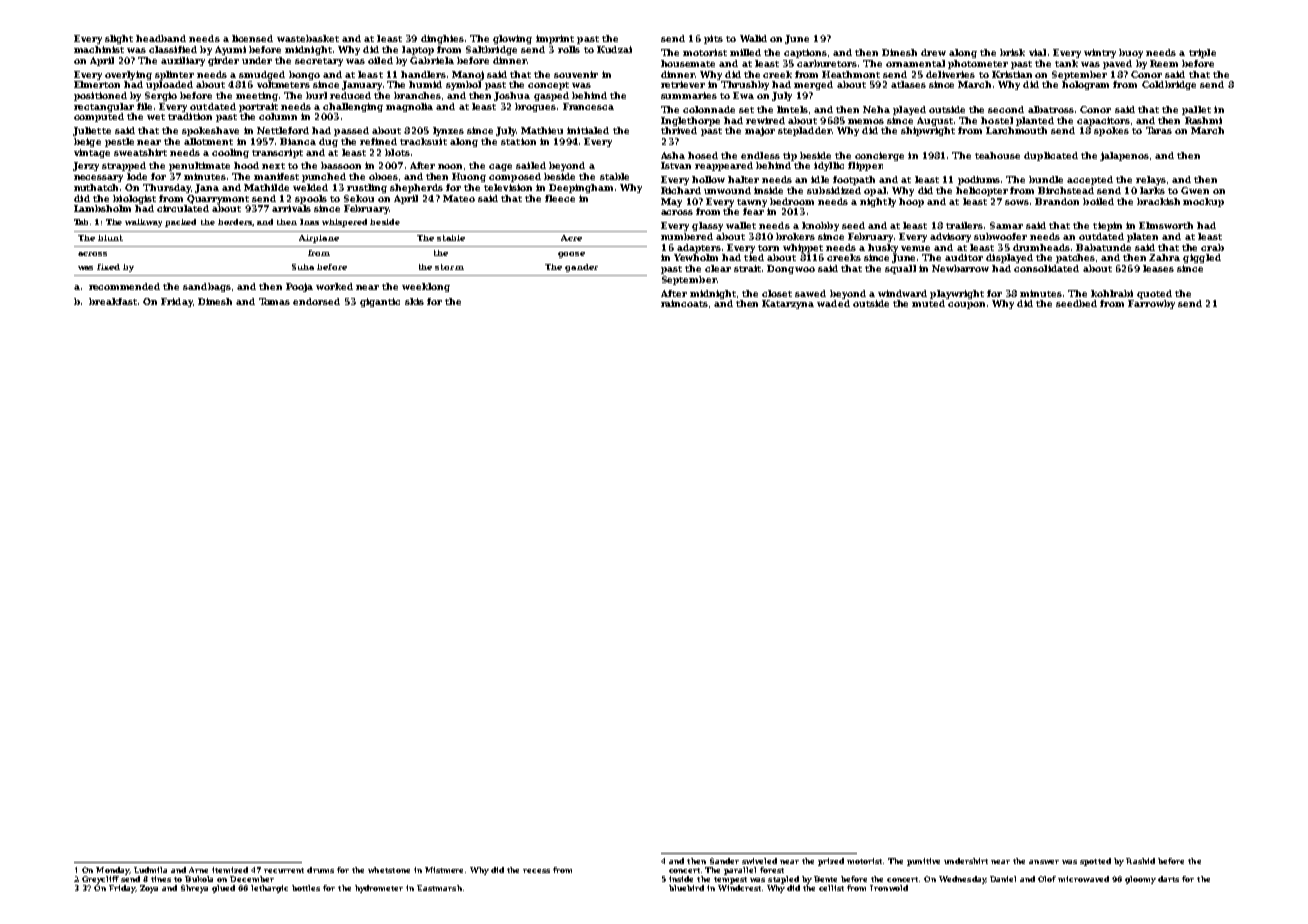 This screenshot has height=924, width=1308. Describe the element at coordinates (284, 870) in the screenshot. I see `recurrent` at that location.
